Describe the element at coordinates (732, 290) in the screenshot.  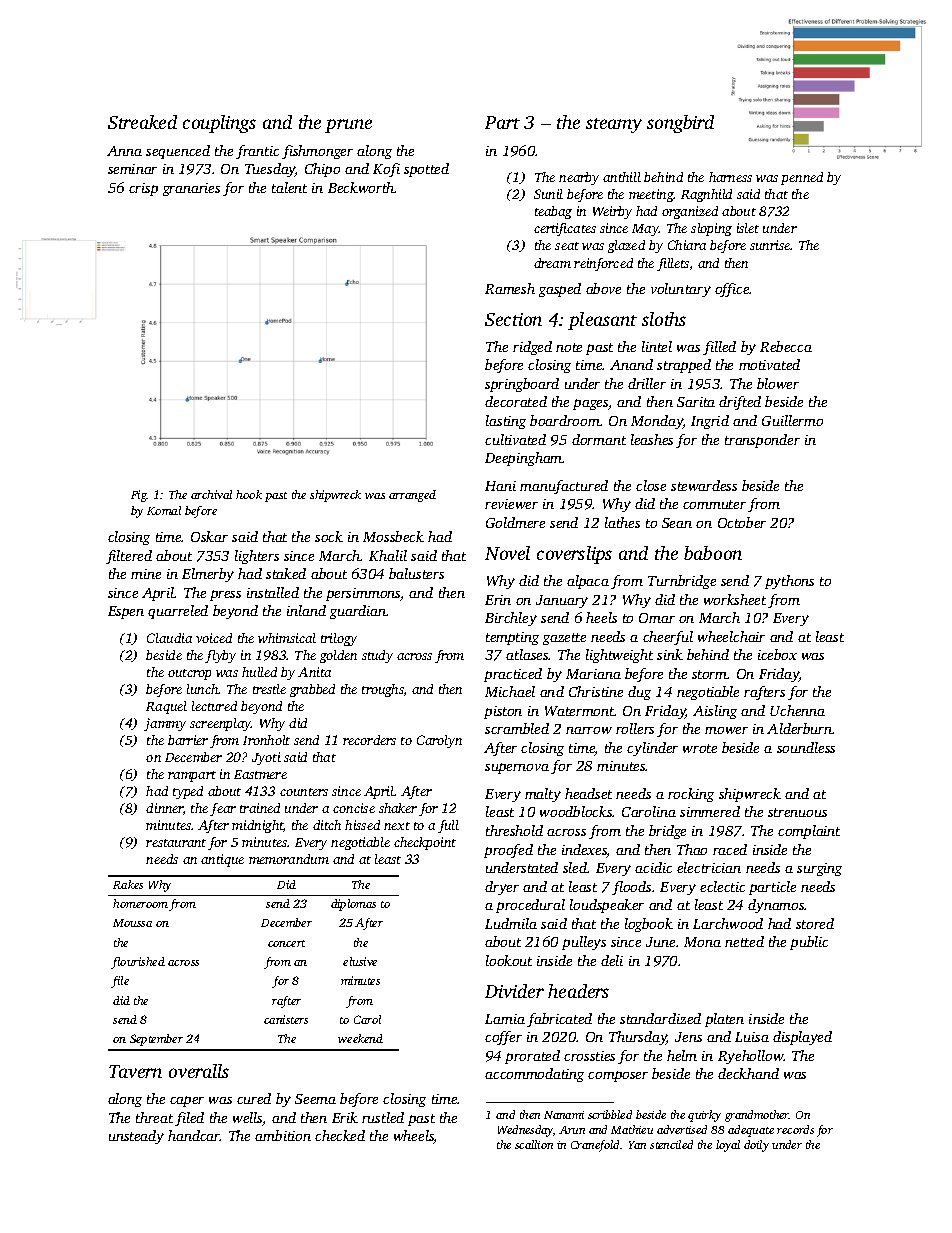
I see `office` at that location.
